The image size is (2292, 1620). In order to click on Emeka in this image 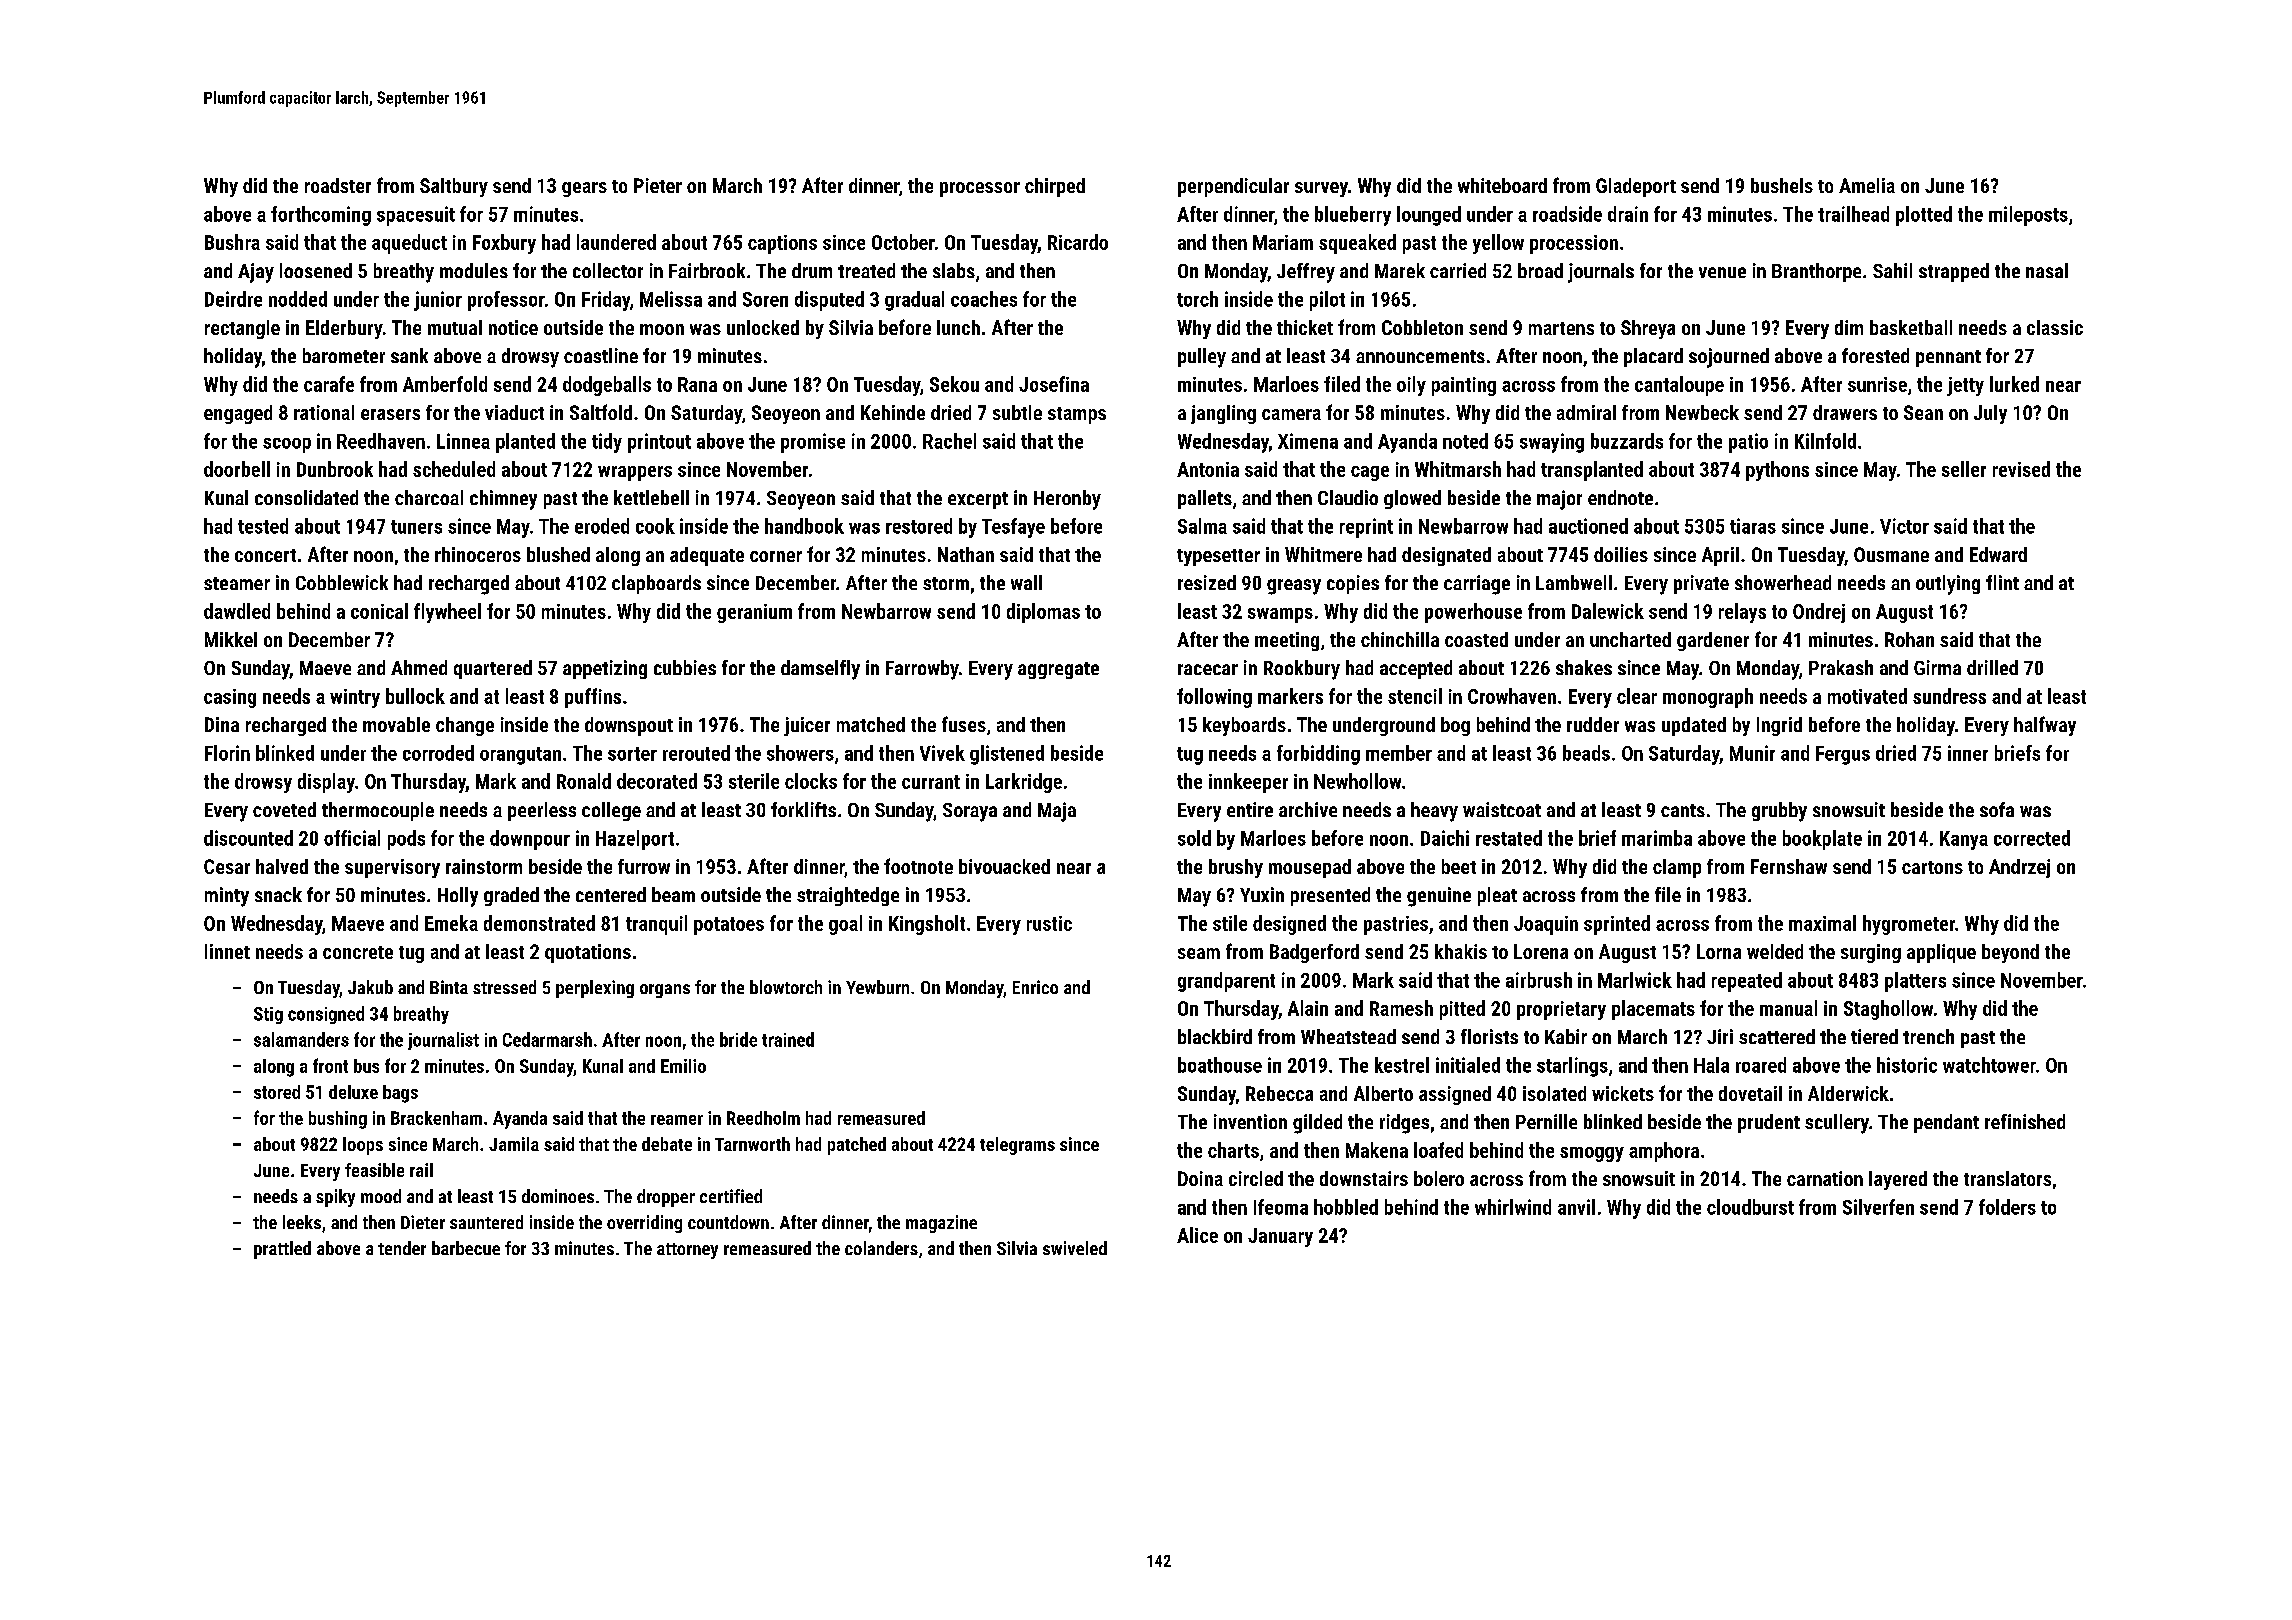, I will do `click(451, 923)`.
